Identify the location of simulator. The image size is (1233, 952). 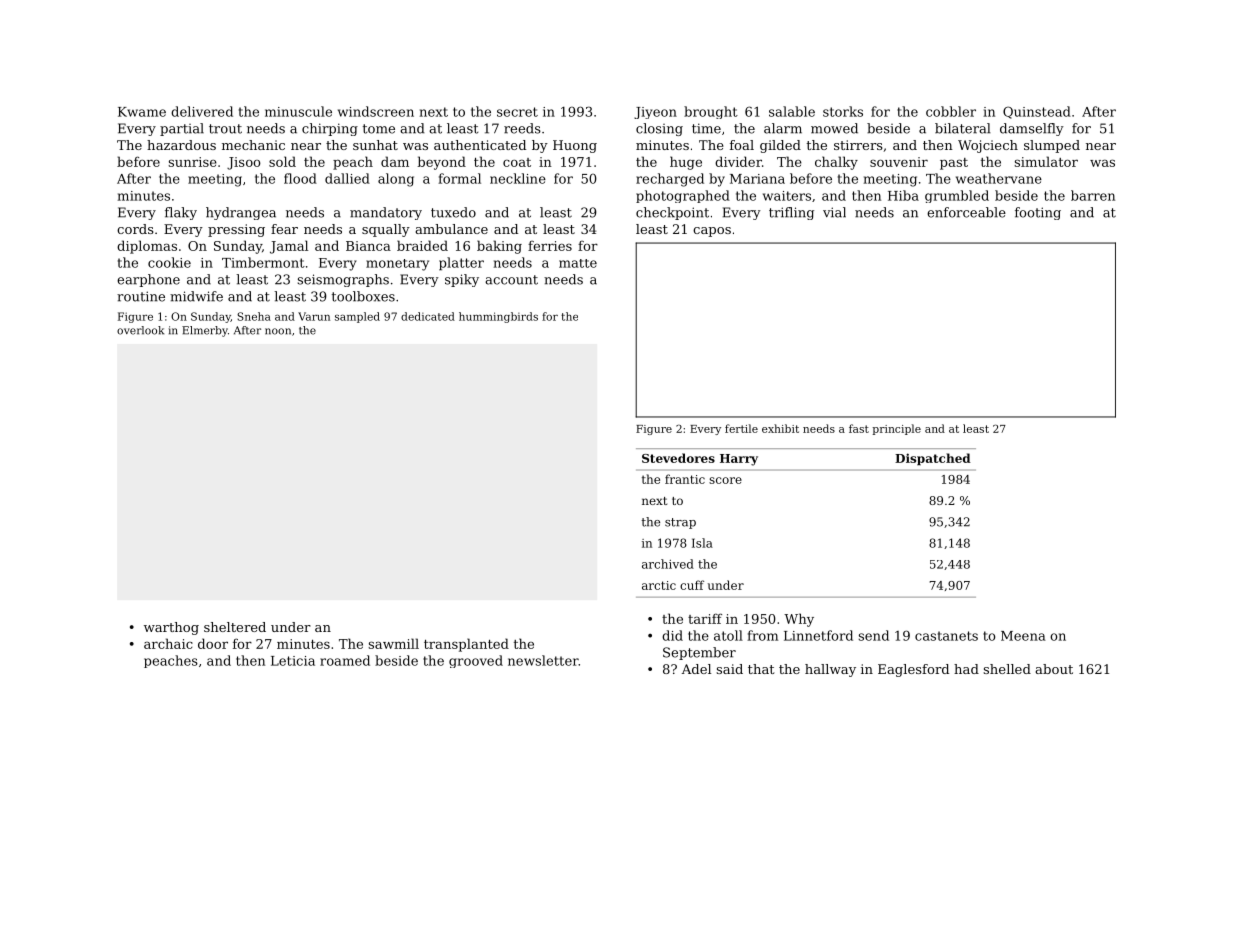
(1046, 161).
